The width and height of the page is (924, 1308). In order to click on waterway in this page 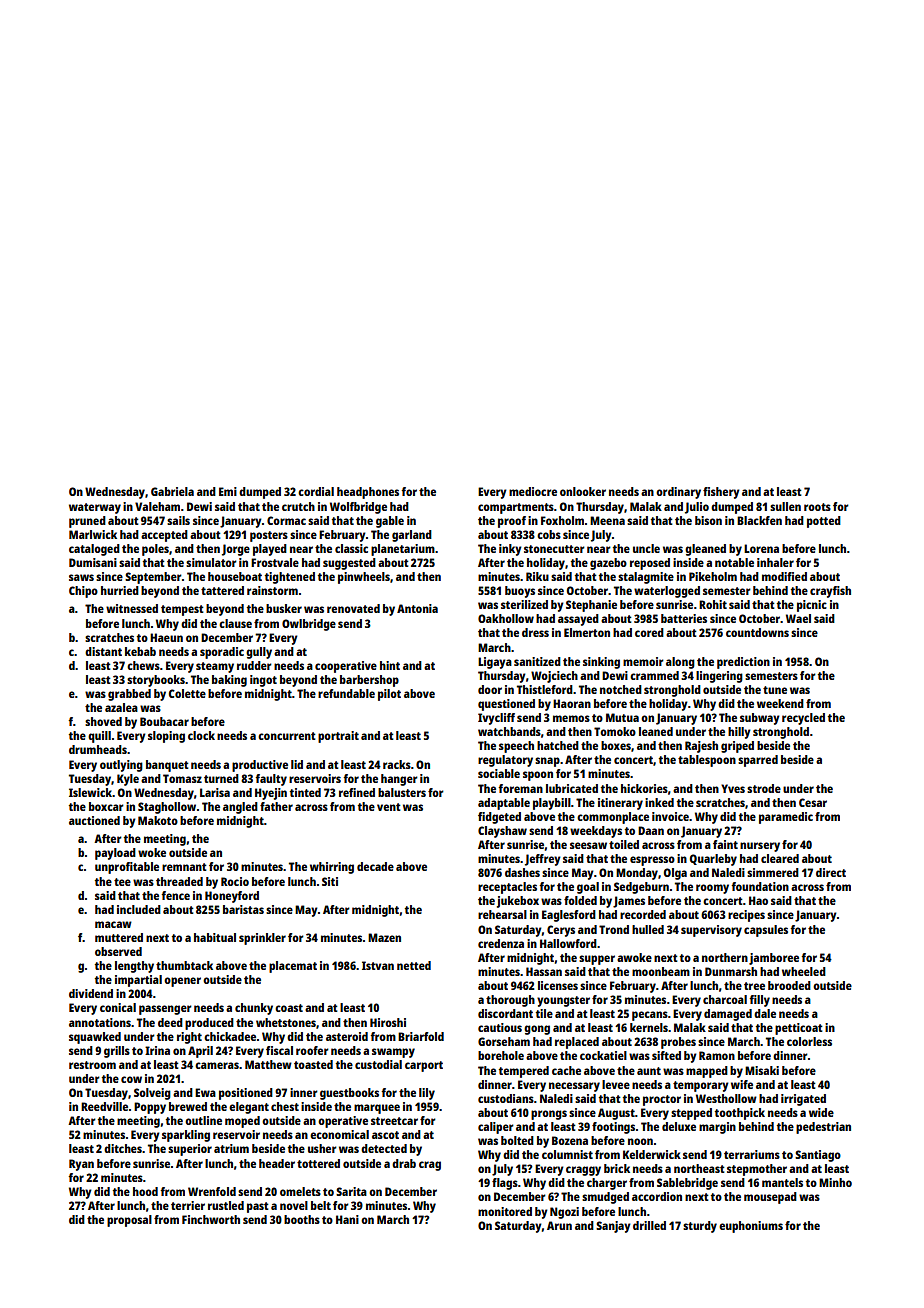, I will do `click(95, 508)`.
